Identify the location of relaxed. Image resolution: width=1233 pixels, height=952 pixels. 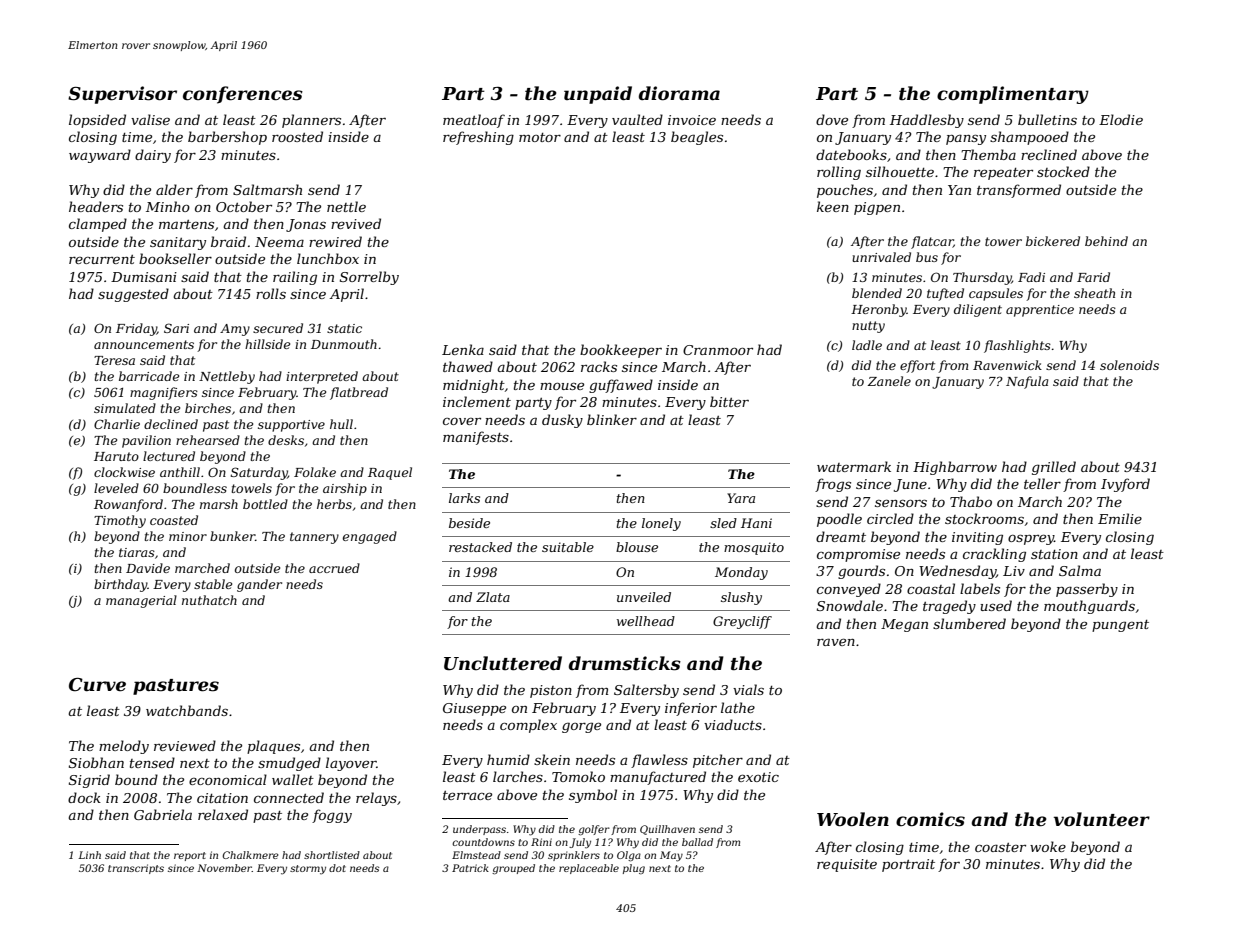
(223, 814).
